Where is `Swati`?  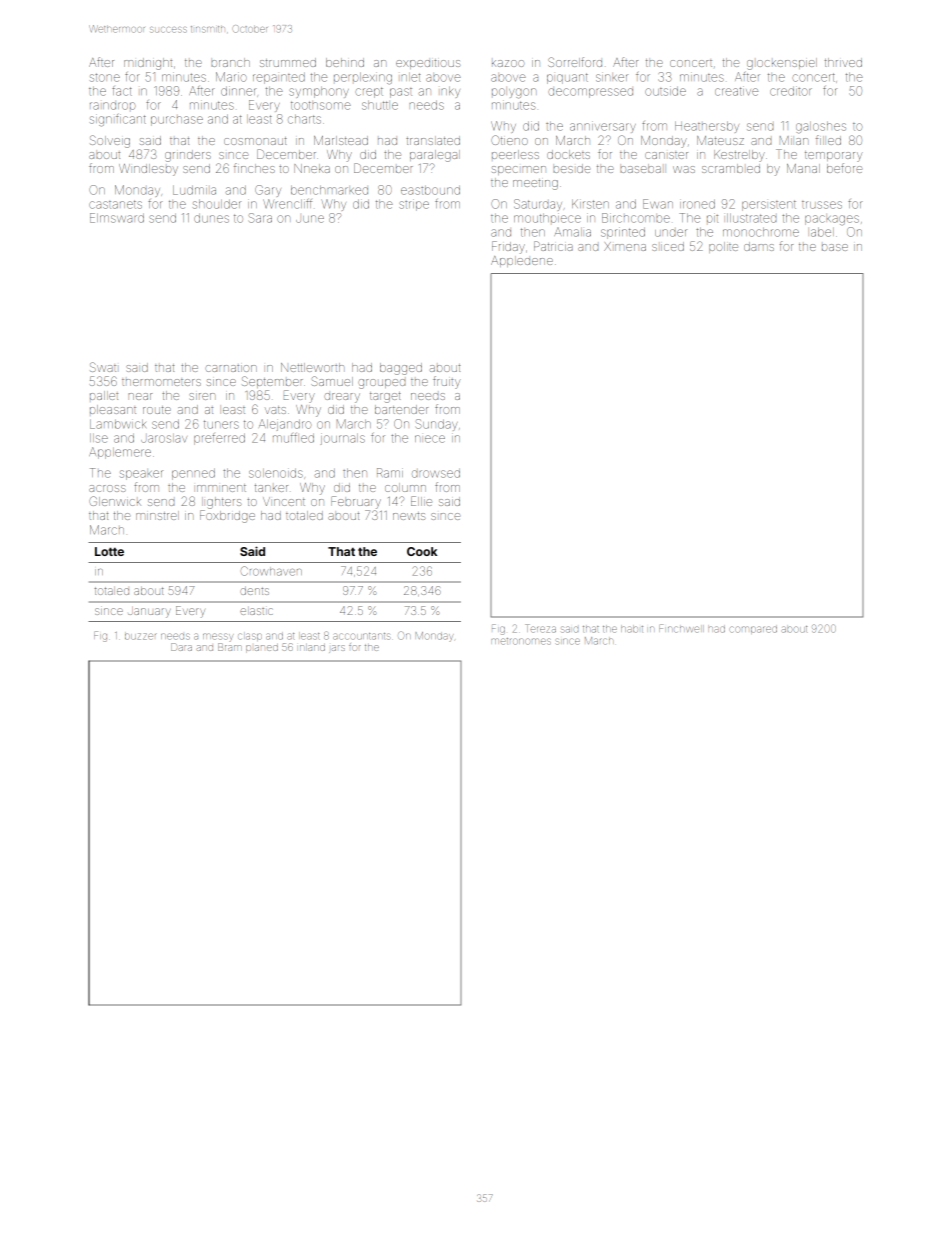
Swati is located at coordinates (103, 367).
